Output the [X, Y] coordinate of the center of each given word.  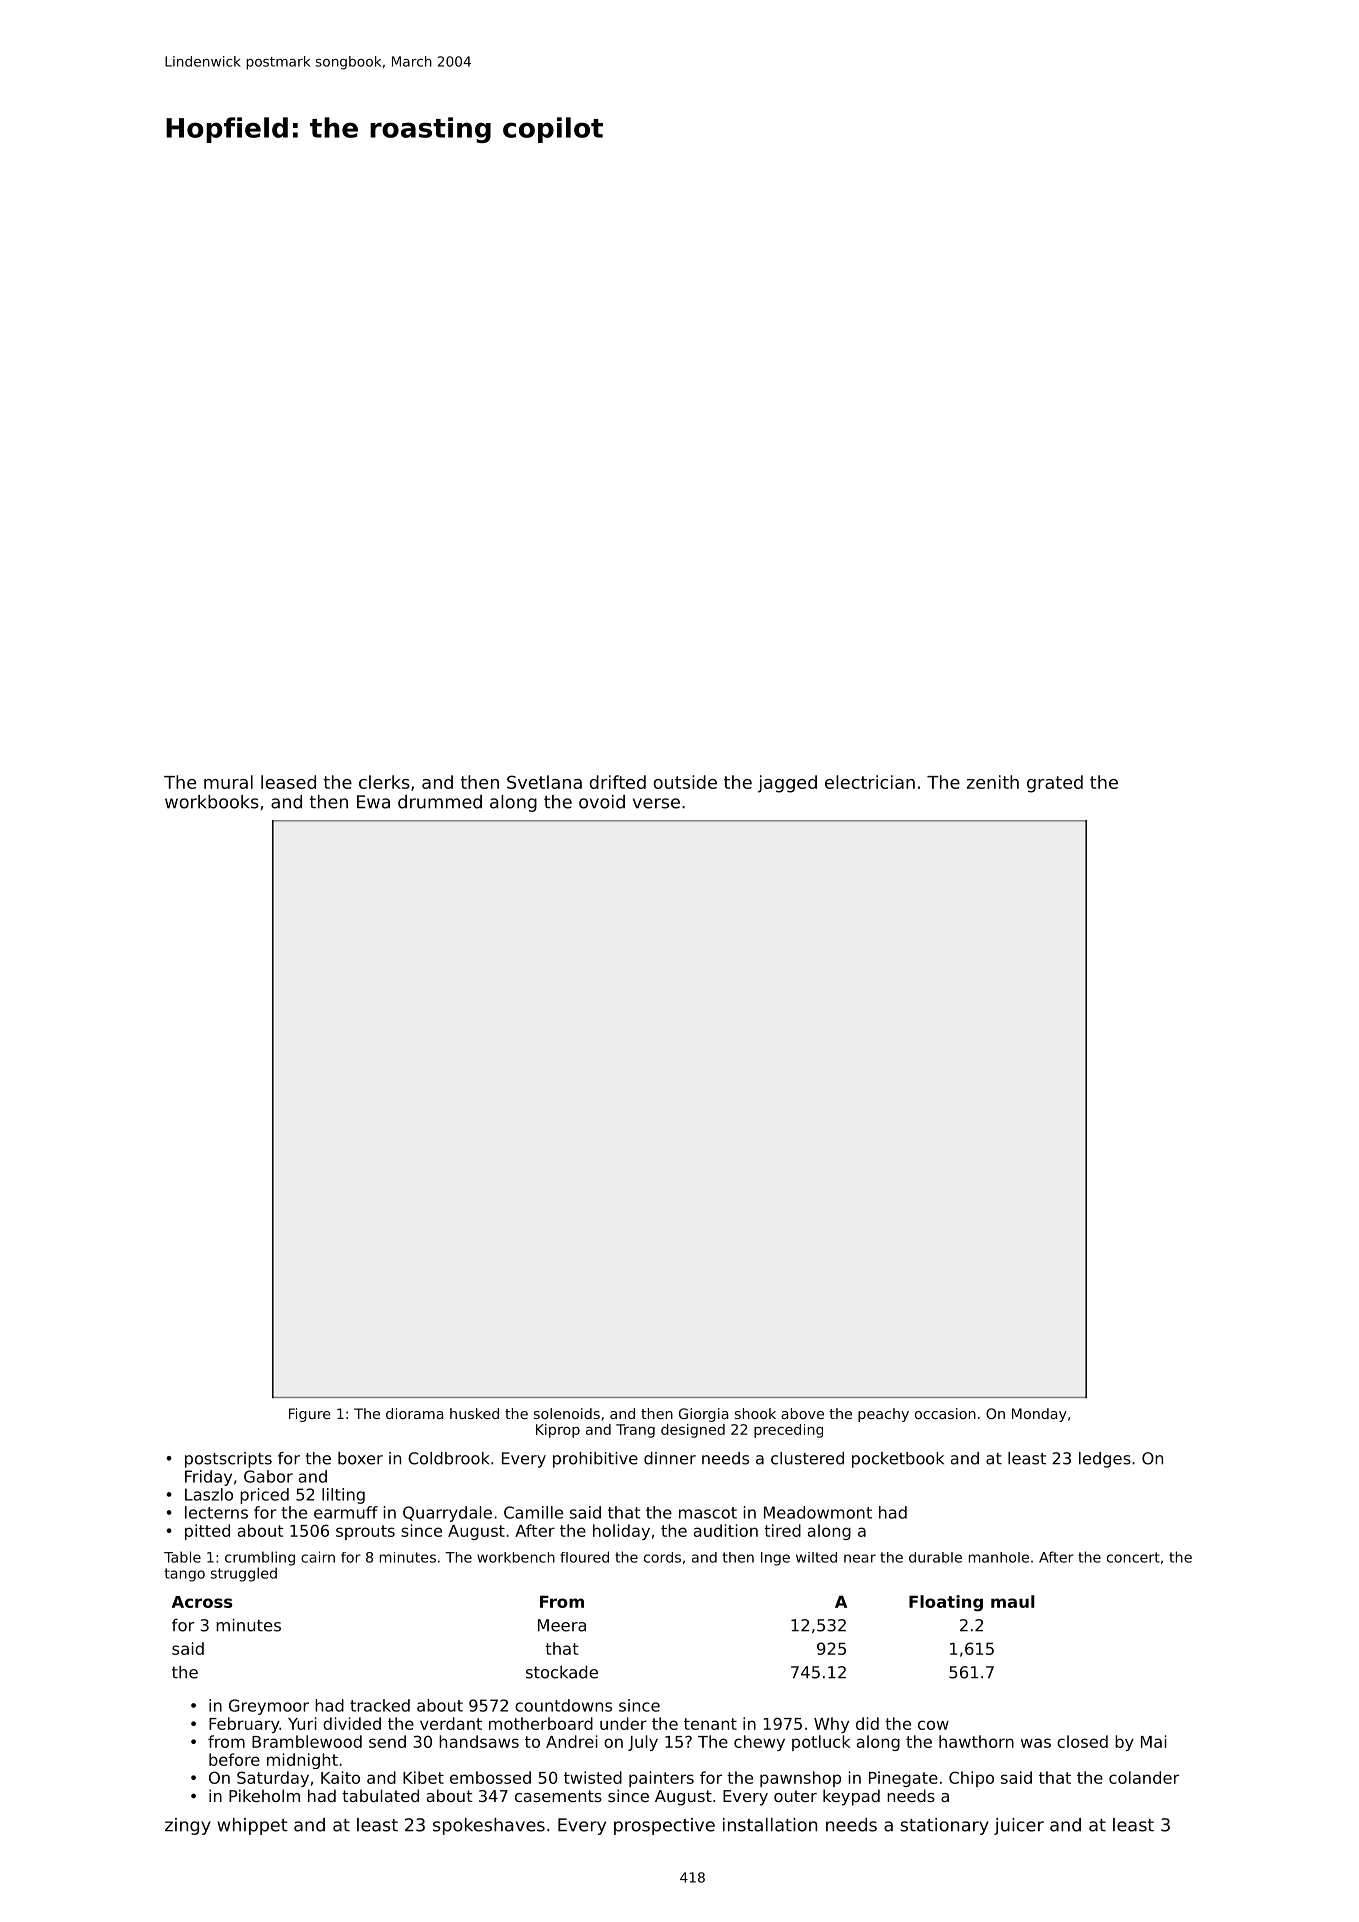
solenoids [567, 1413]
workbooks [212, 802]
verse [656, 803]
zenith [993, 782]
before [234, 1759]
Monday [1039, 1415]
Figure [310, 1415]
